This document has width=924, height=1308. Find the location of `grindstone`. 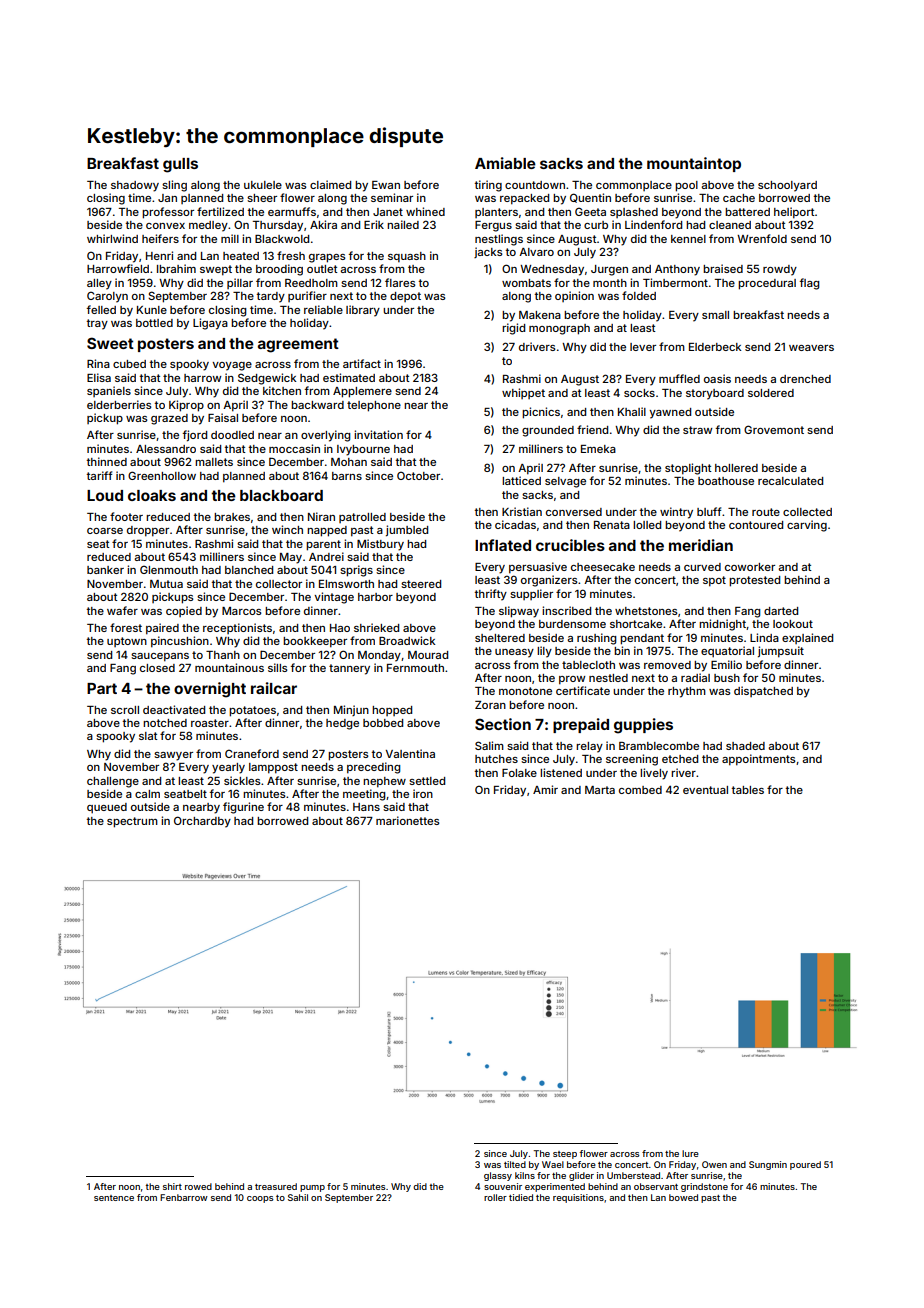

grindstone is located at coordinates (704, 1187).
